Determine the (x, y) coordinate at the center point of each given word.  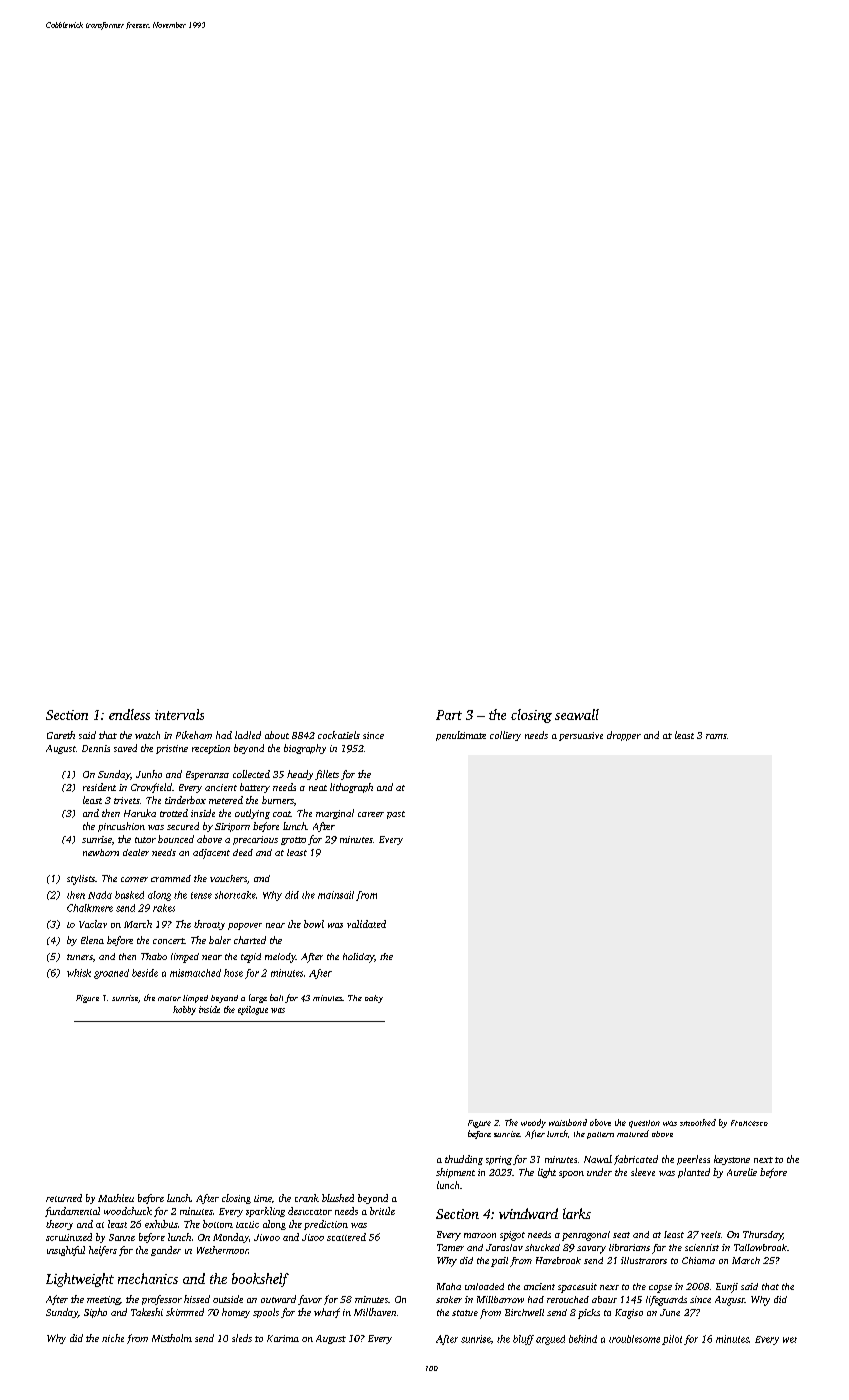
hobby (184, 1010)
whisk (79, 973)
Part (449, 715)
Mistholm (172, 1338)
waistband (568, 1122)
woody (533, 1123)
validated (366, 924)
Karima (283, 1338)
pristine (172, 749)
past (396, 815)
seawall (577, 714)
